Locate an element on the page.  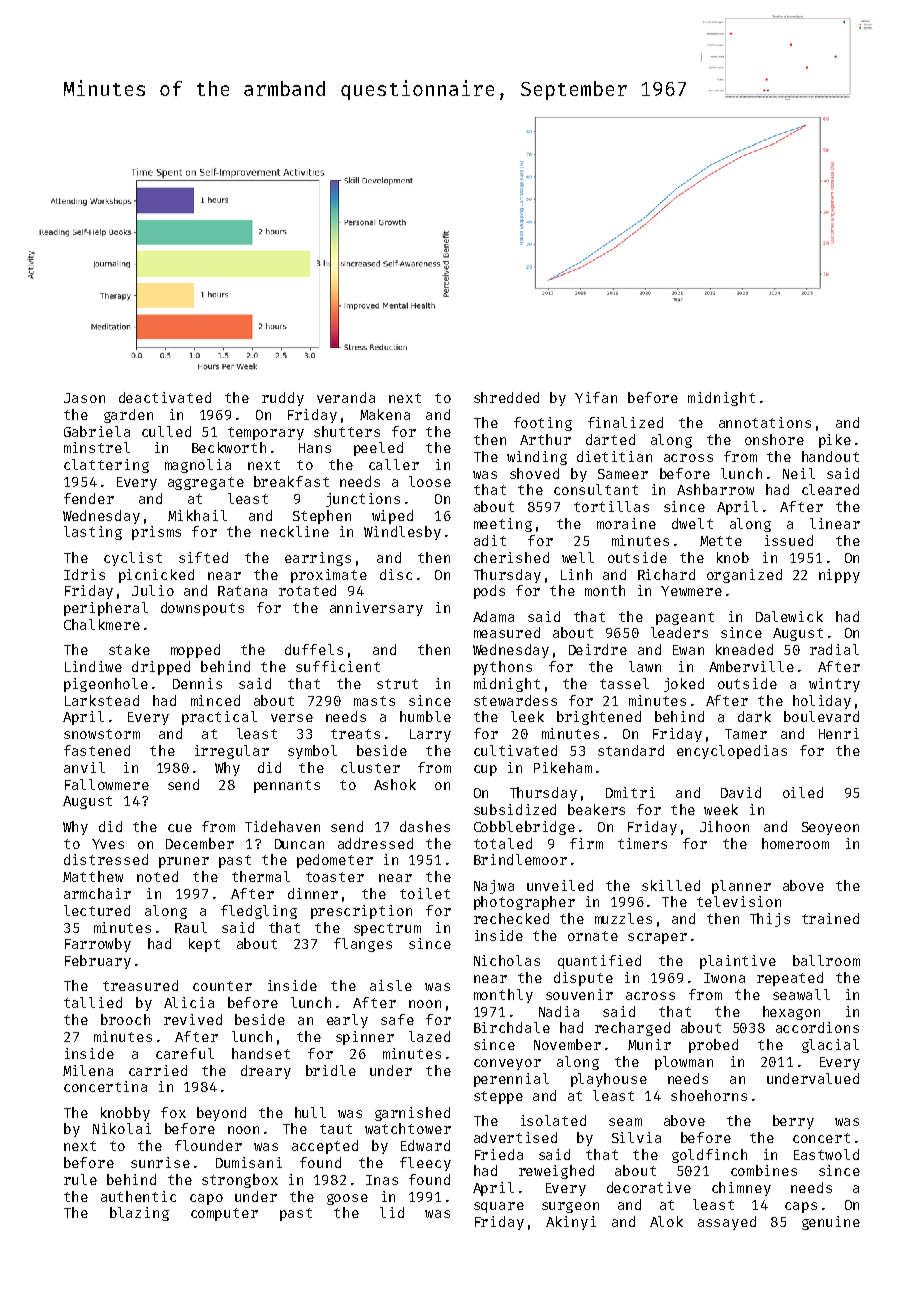
Stephen is located at coordinates (322, 517).
